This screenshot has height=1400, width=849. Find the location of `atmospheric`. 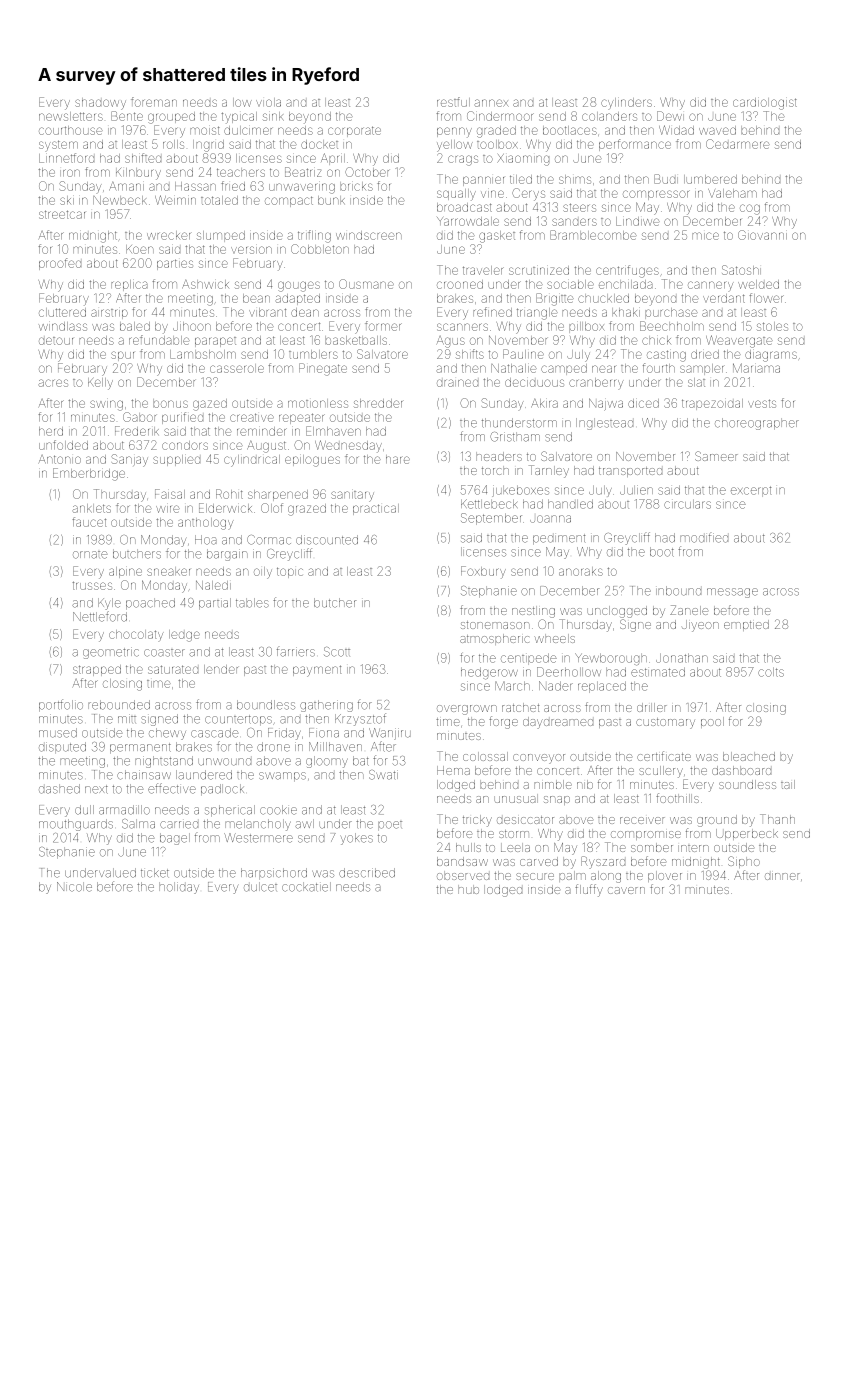

atmospheric is located at coordinates (494, 639).
